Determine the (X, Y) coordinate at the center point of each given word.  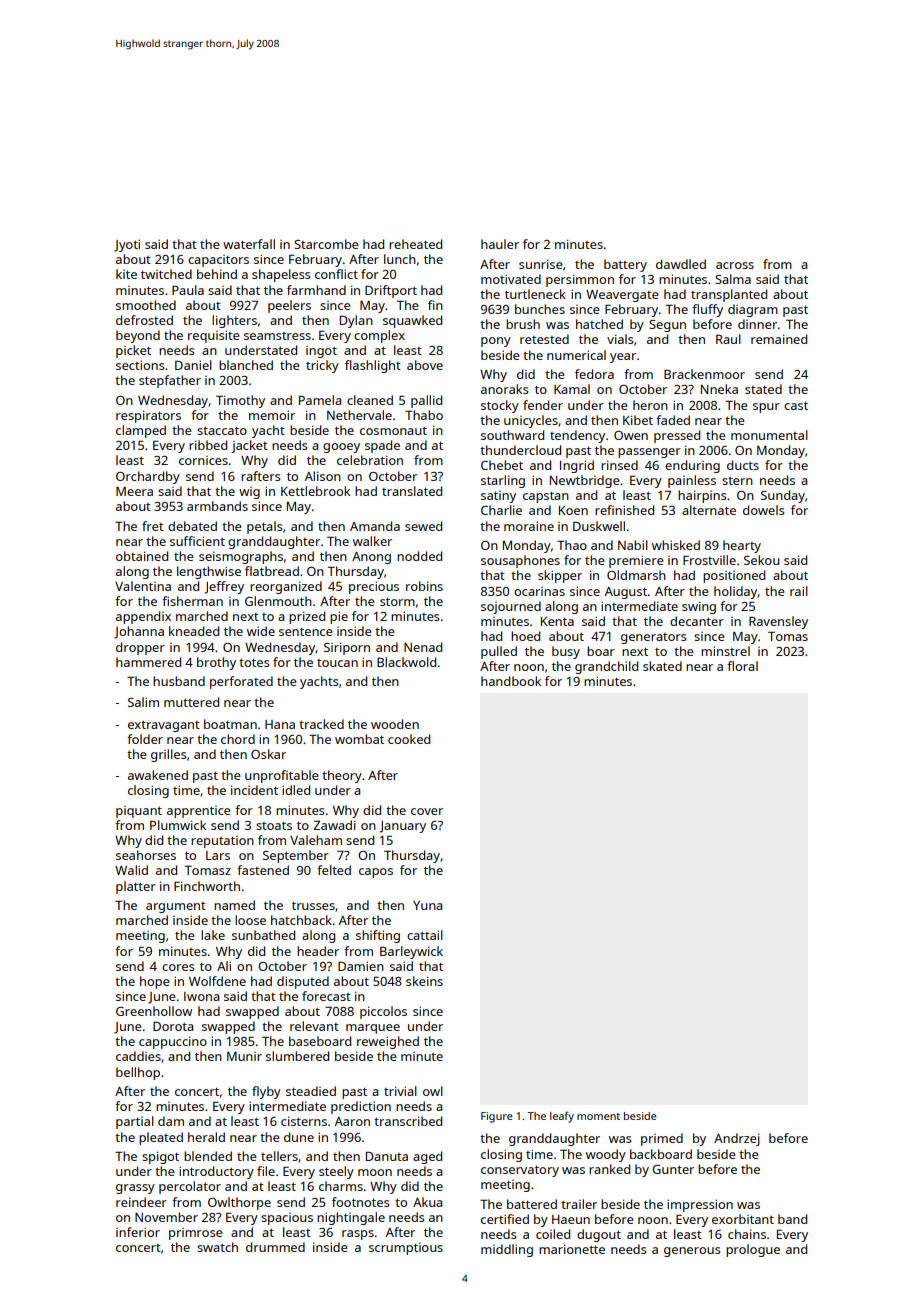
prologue (753, 1250)
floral (742, 666)
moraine (529, 526)
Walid (131, 870)
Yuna (427, 905)
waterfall (249, 244)
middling (507, 1250)
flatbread (272, 571)
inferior (138, 1232)
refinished (624, 510)
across (735, 265)
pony (496, 342)
